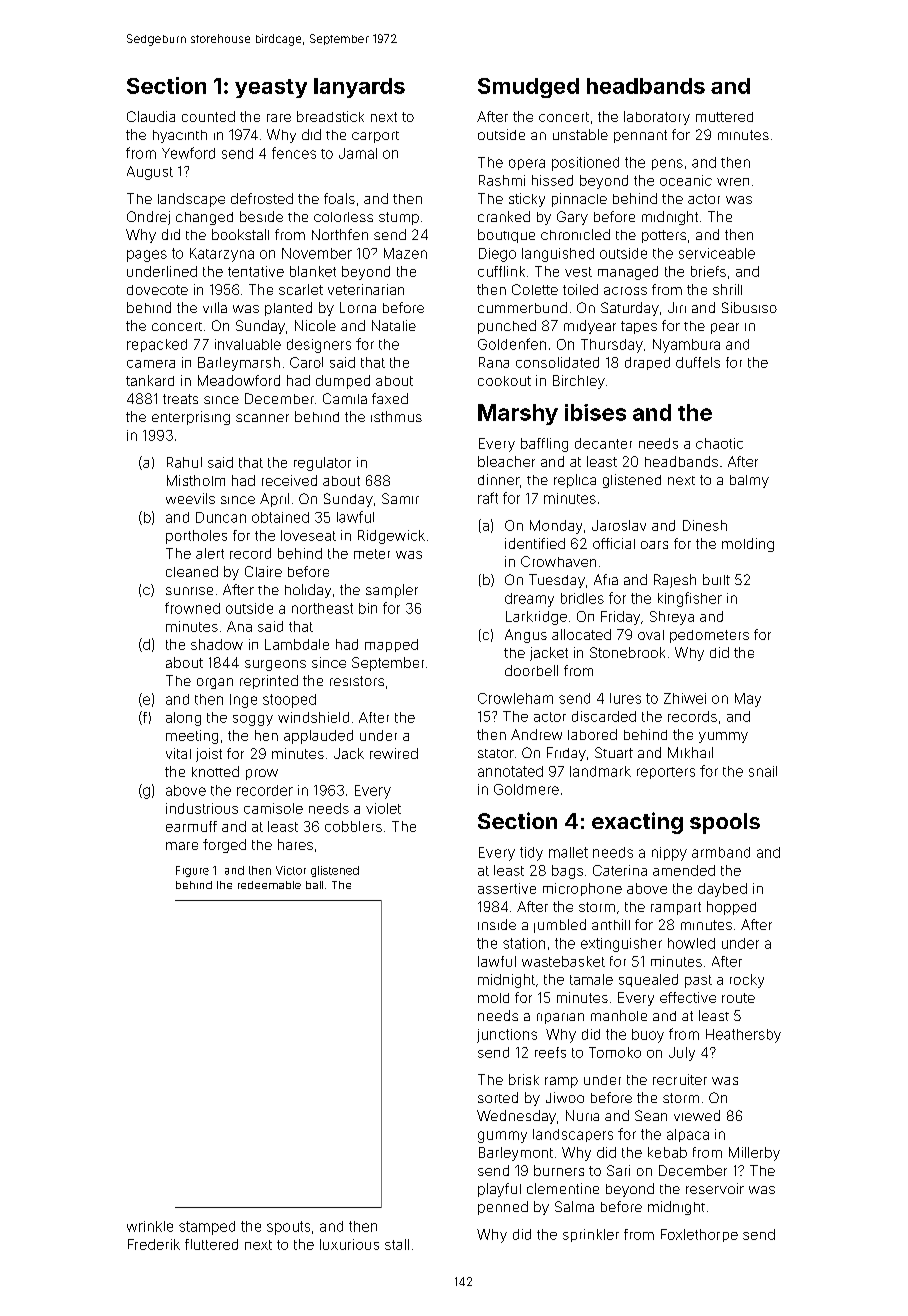 This screenshot has width=908, height=1316. What do you see at coordinates (721, 852) in the screenshot?
I see `armband` at bounding box center [721, 852].
